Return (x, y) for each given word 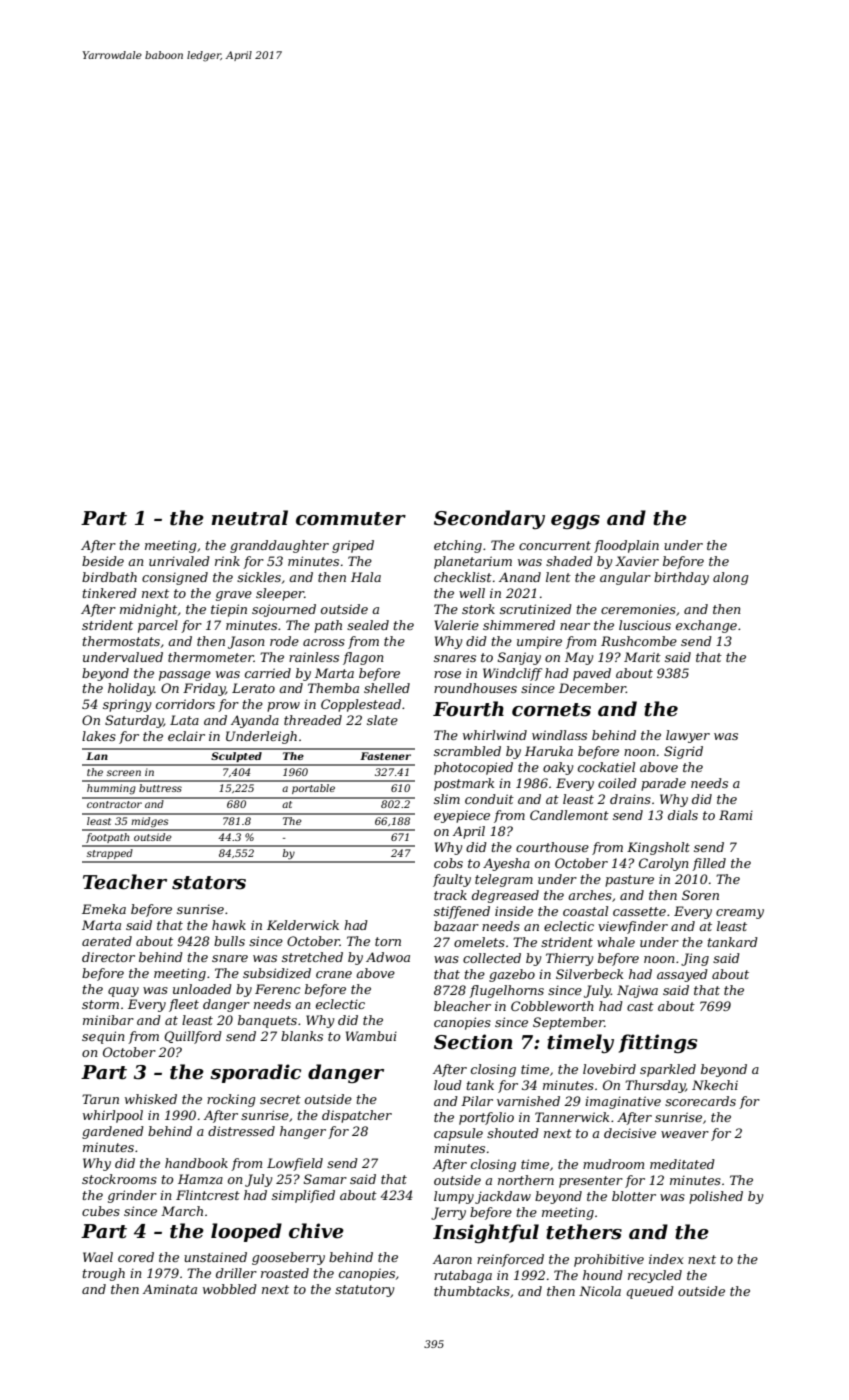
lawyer (688, 736)
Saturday (134, 721)
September (569, 1023)
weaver (685, 1134)
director (108, 957)
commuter (351, 519)
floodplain (626, 546)
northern (526, 1180)
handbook (196, 1163)
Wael (98, 1257)
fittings (657, 1043)
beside (103, 561)
